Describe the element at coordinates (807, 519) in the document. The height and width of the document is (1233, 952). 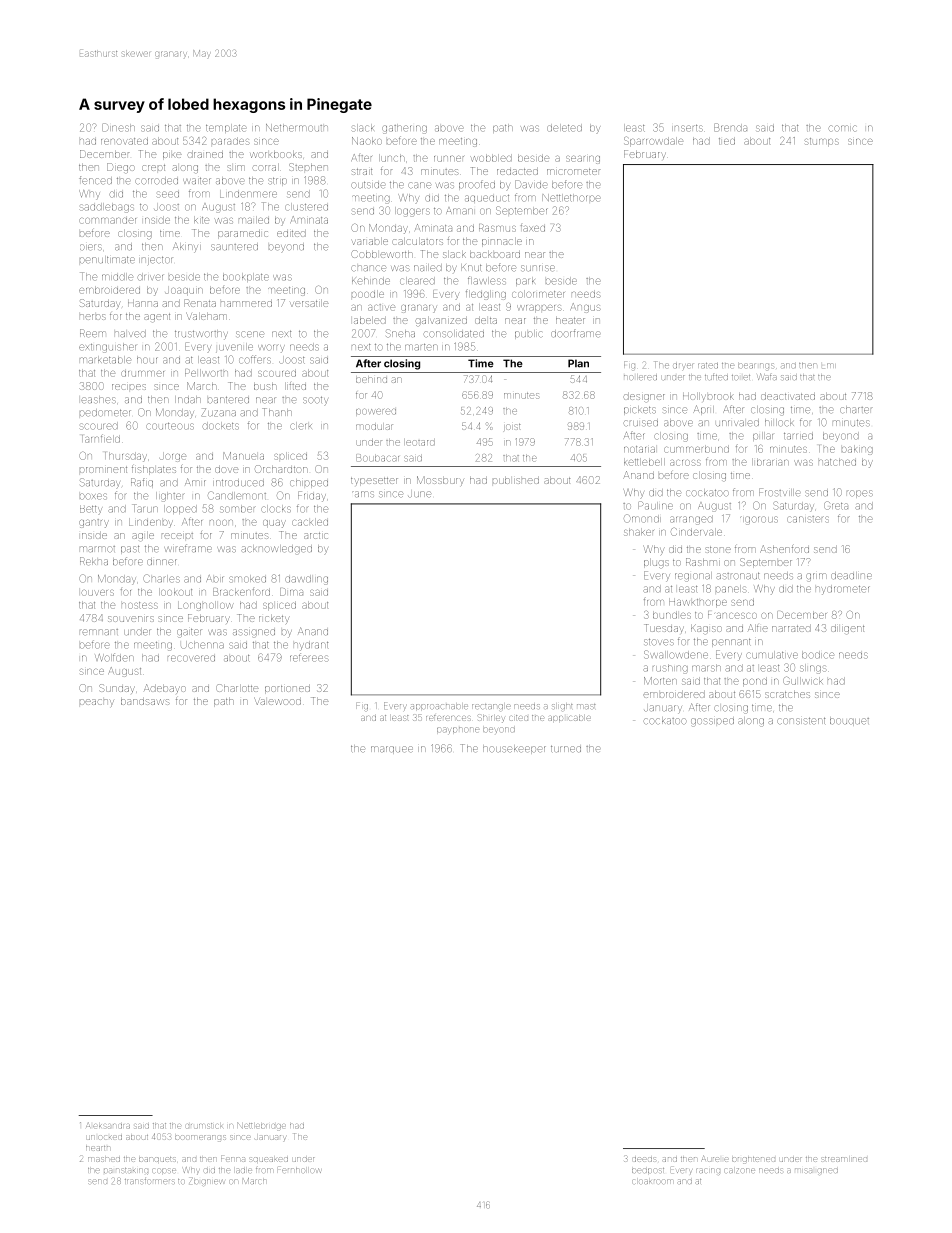
I see `canisters` at that location.
